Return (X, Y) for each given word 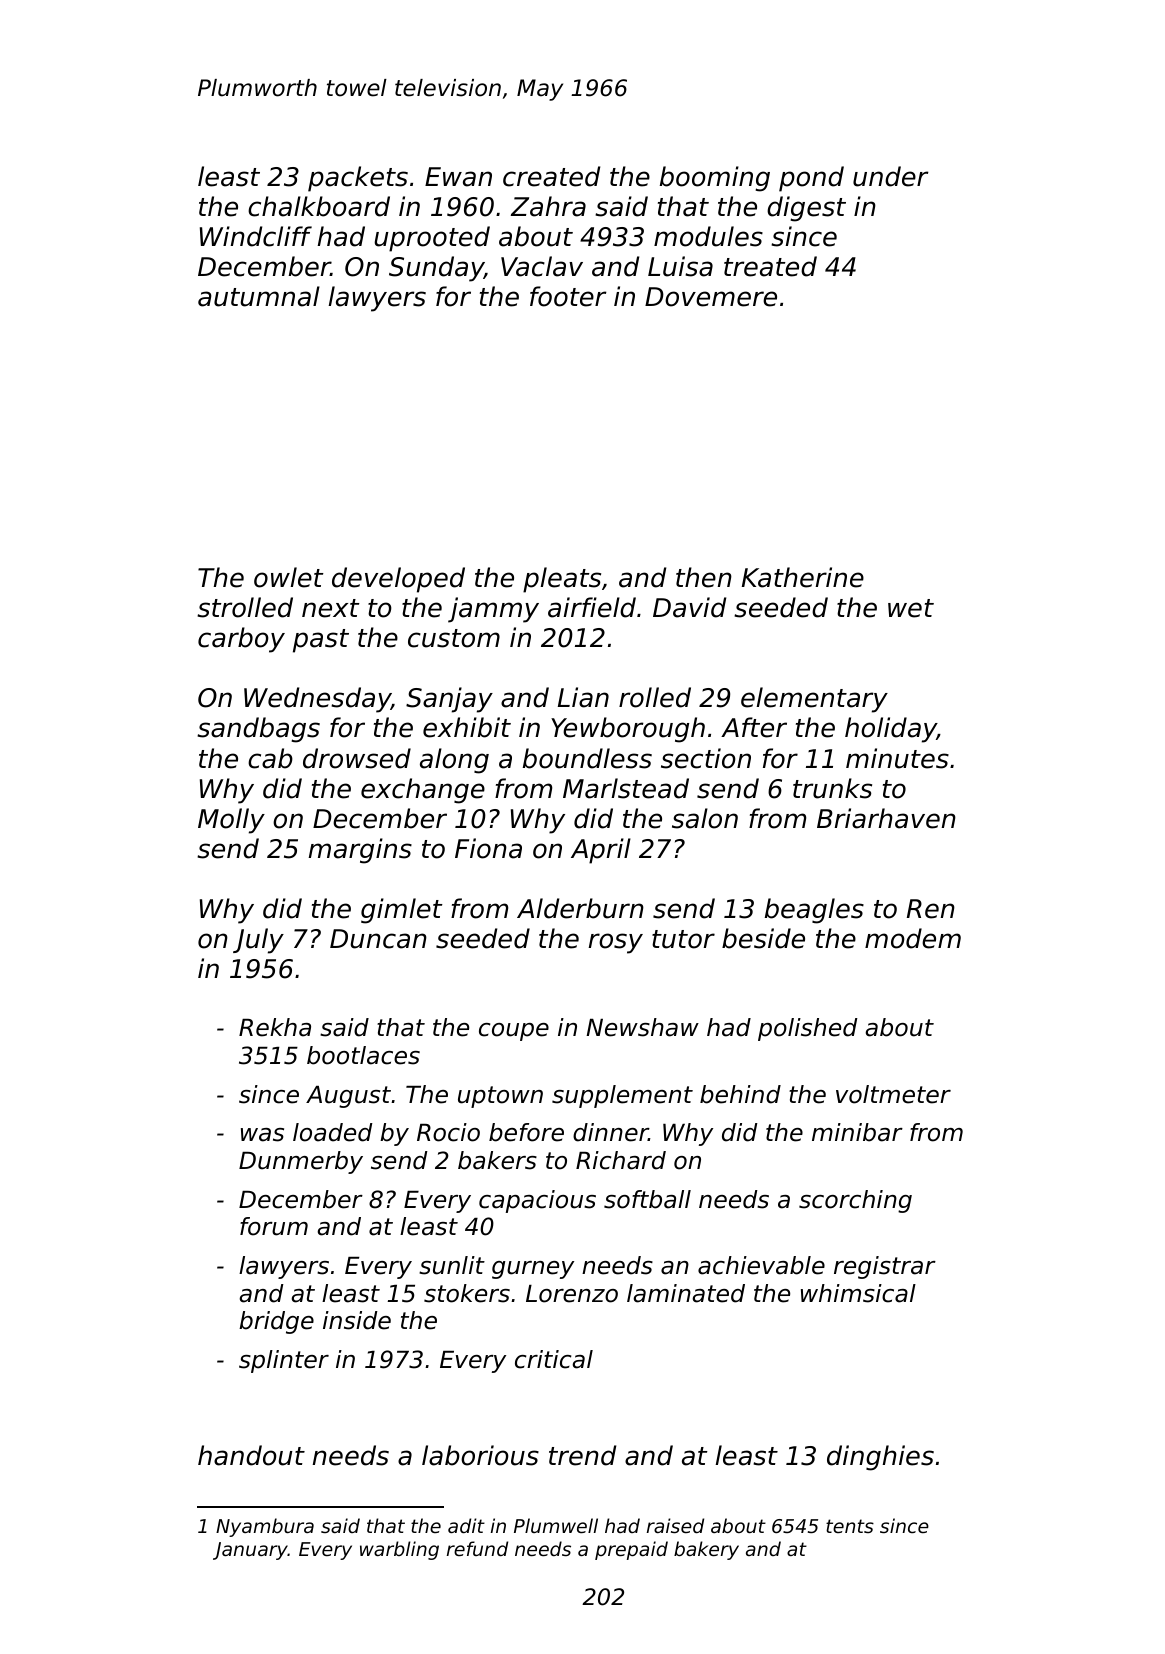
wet (911, 608)
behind (740, 1094)
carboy (241, 640)
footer (568, 296)
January (250, 1551)
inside (357, 1320)
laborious (480, 1455)
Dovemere (711, 297)
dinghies (880, 1458)
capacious (537, 1201)
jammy (493, 610)
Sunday (436, 269)
